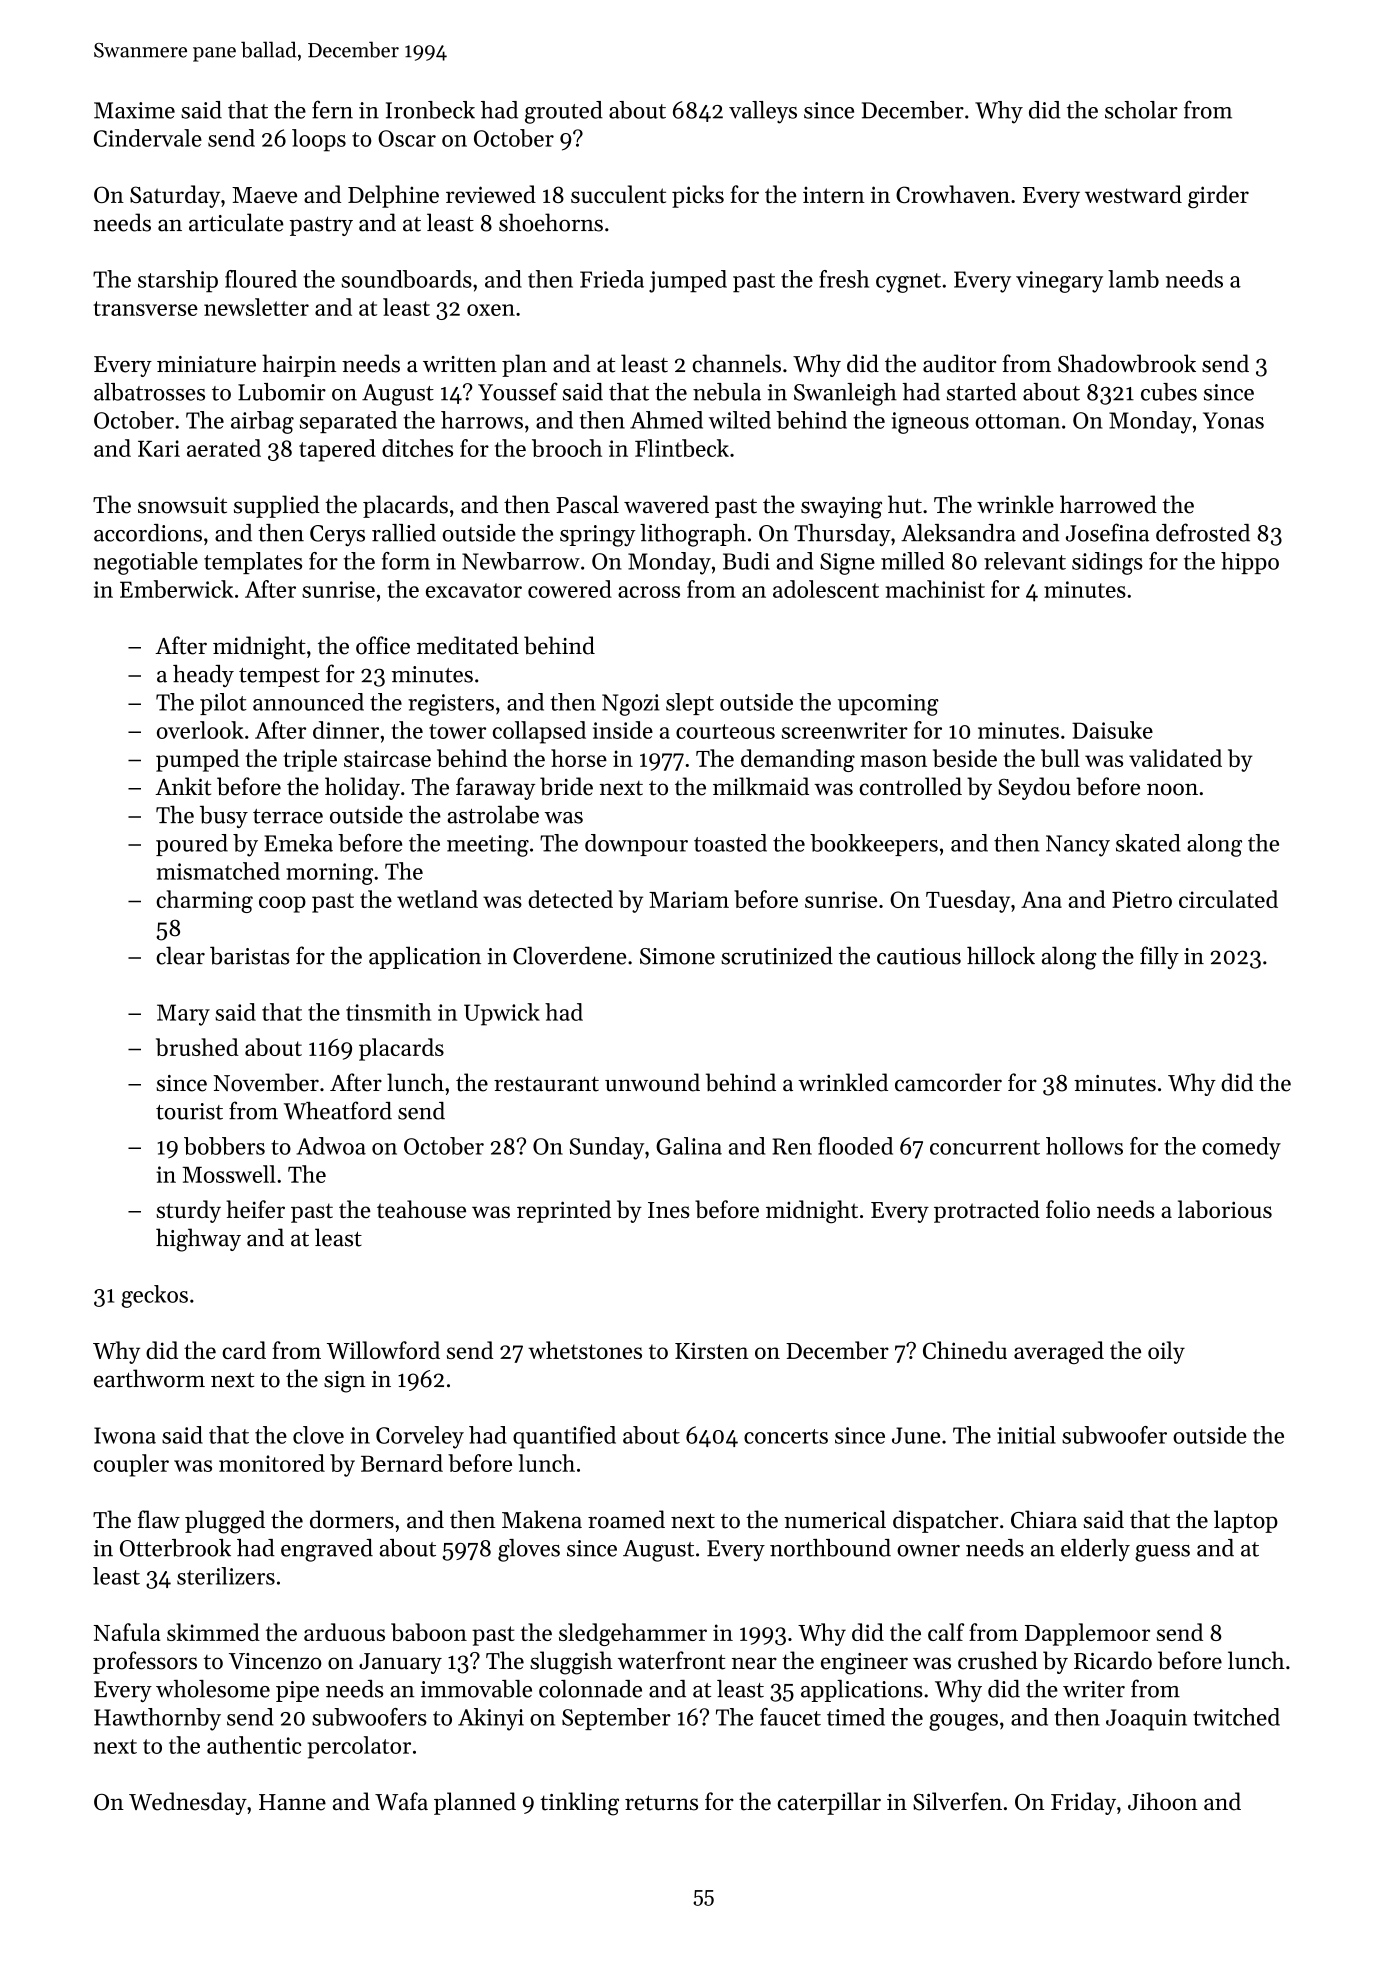 The width and height of the document is (1386, 1969). What do you see at coordinates (1175, 758) in the document?
I see `validated` at bounding box center [1175, 758].
